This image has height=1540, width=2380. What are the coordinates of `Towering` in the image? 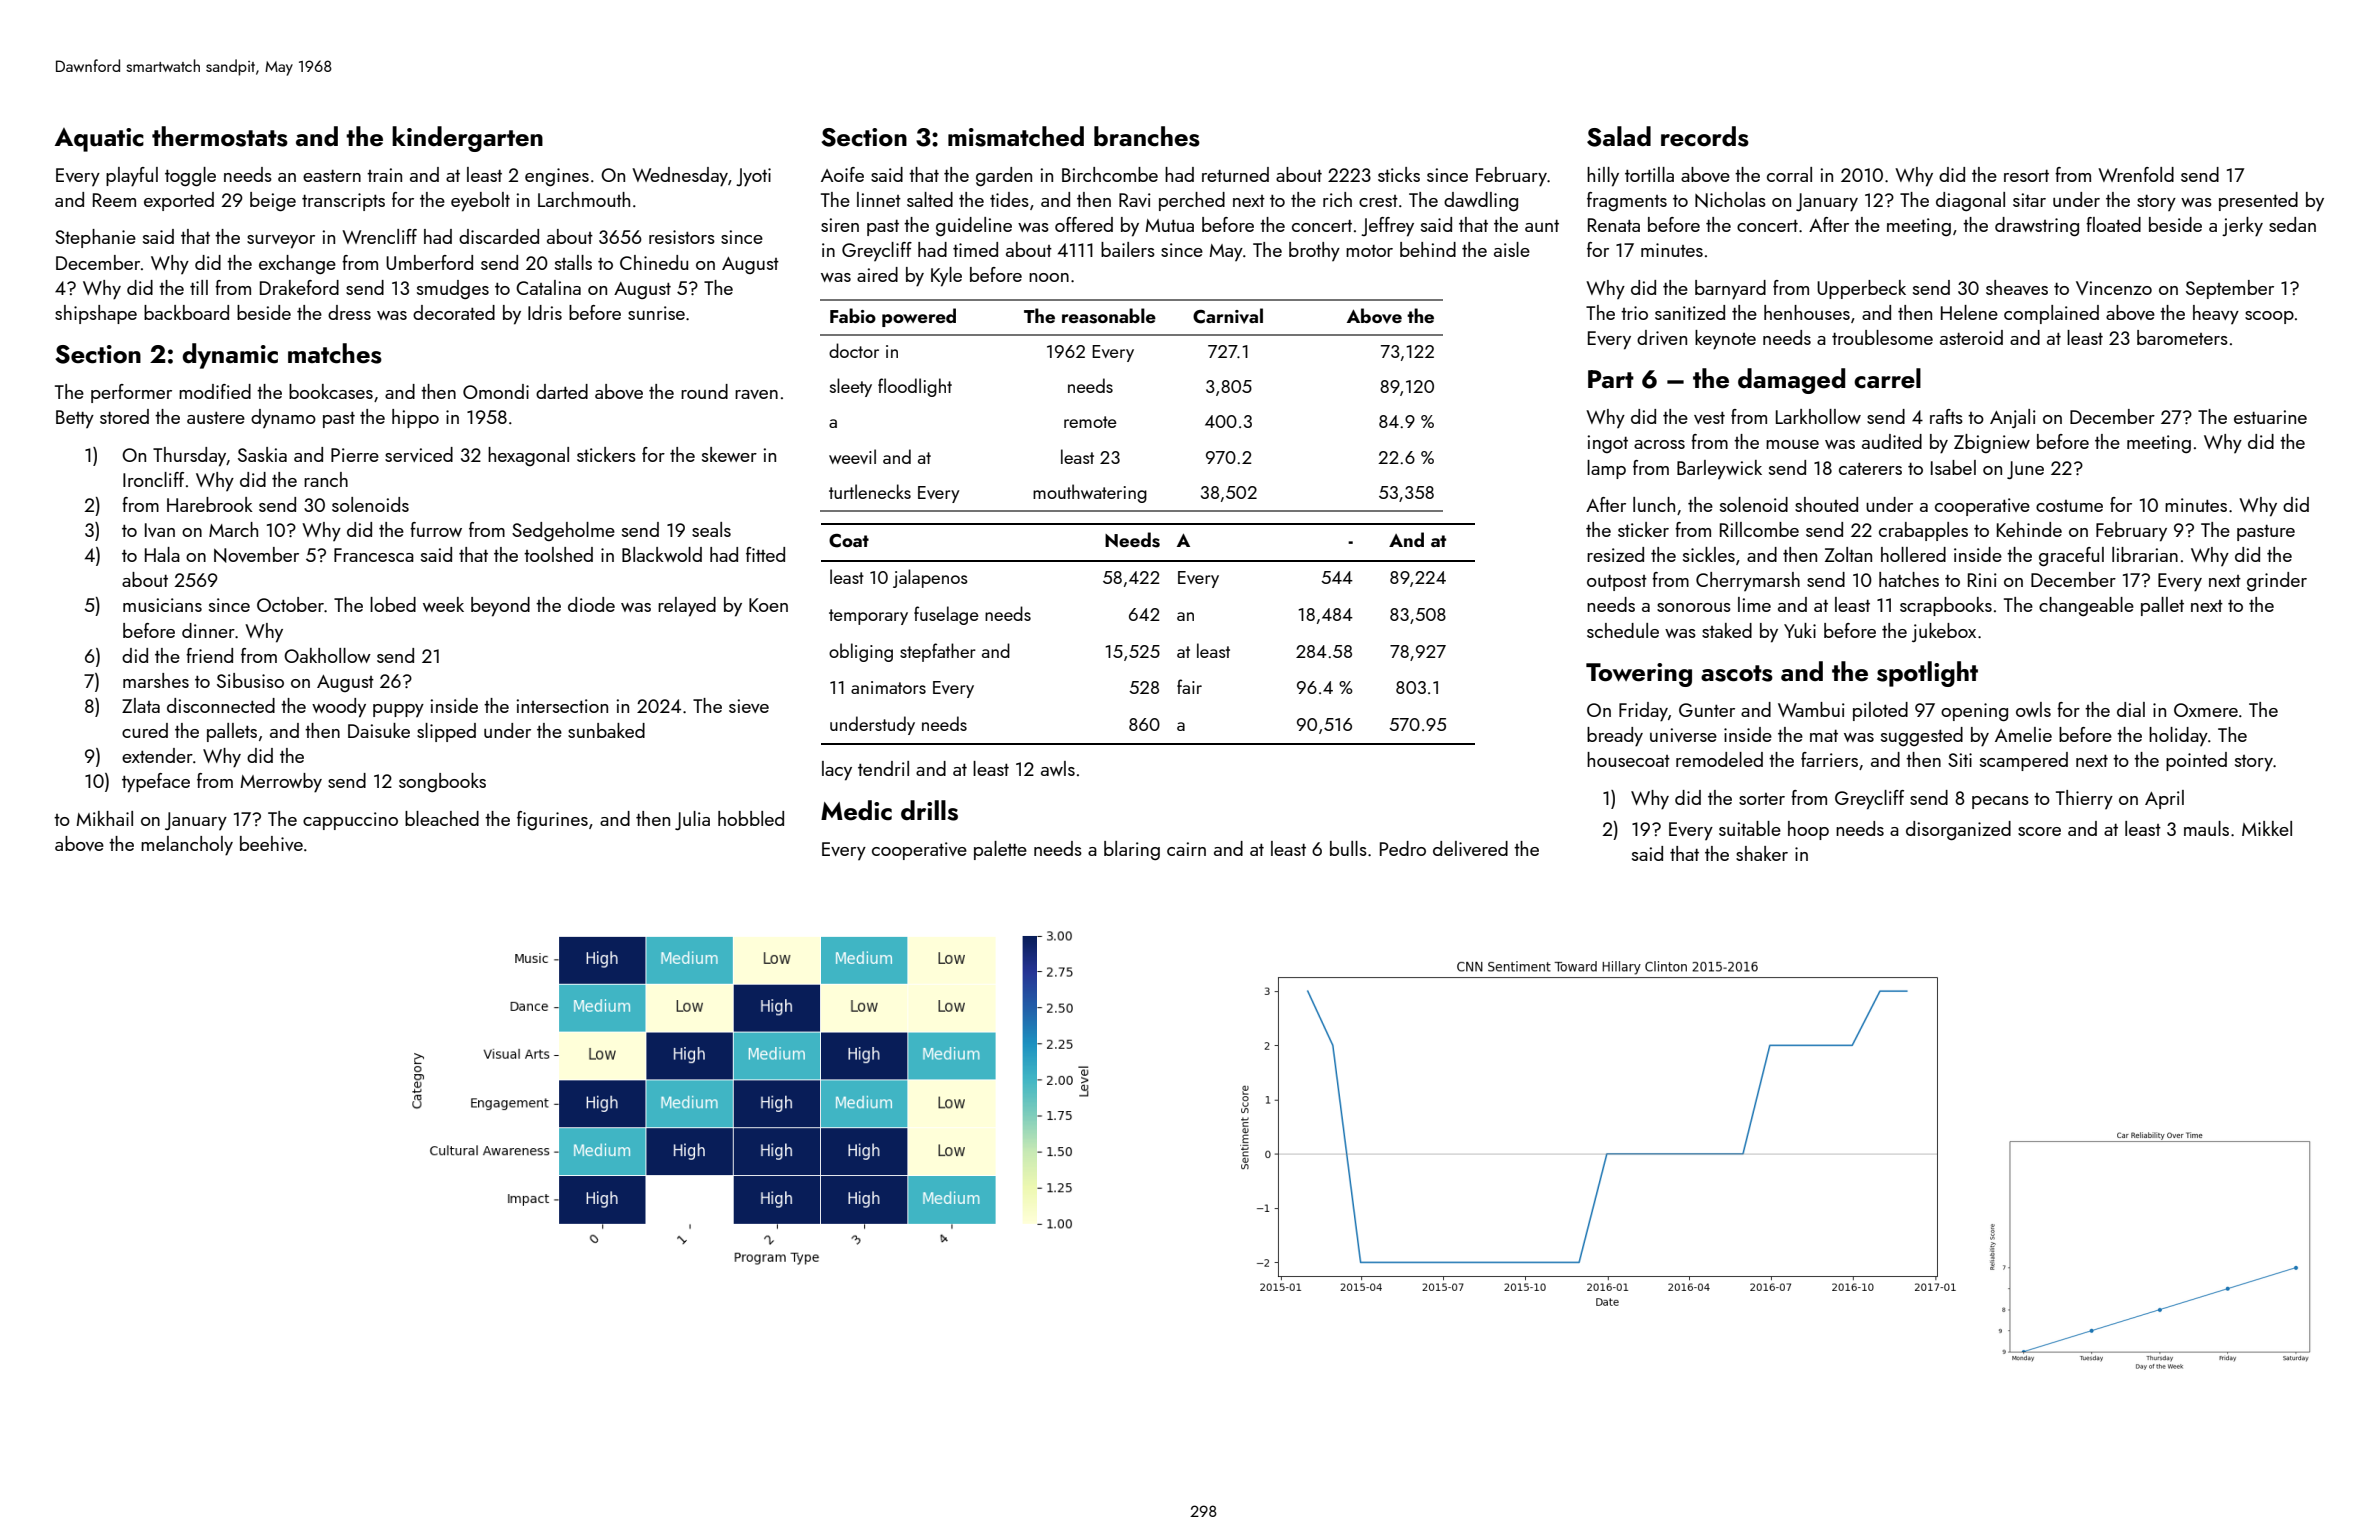 It's located at (1639, 675).
